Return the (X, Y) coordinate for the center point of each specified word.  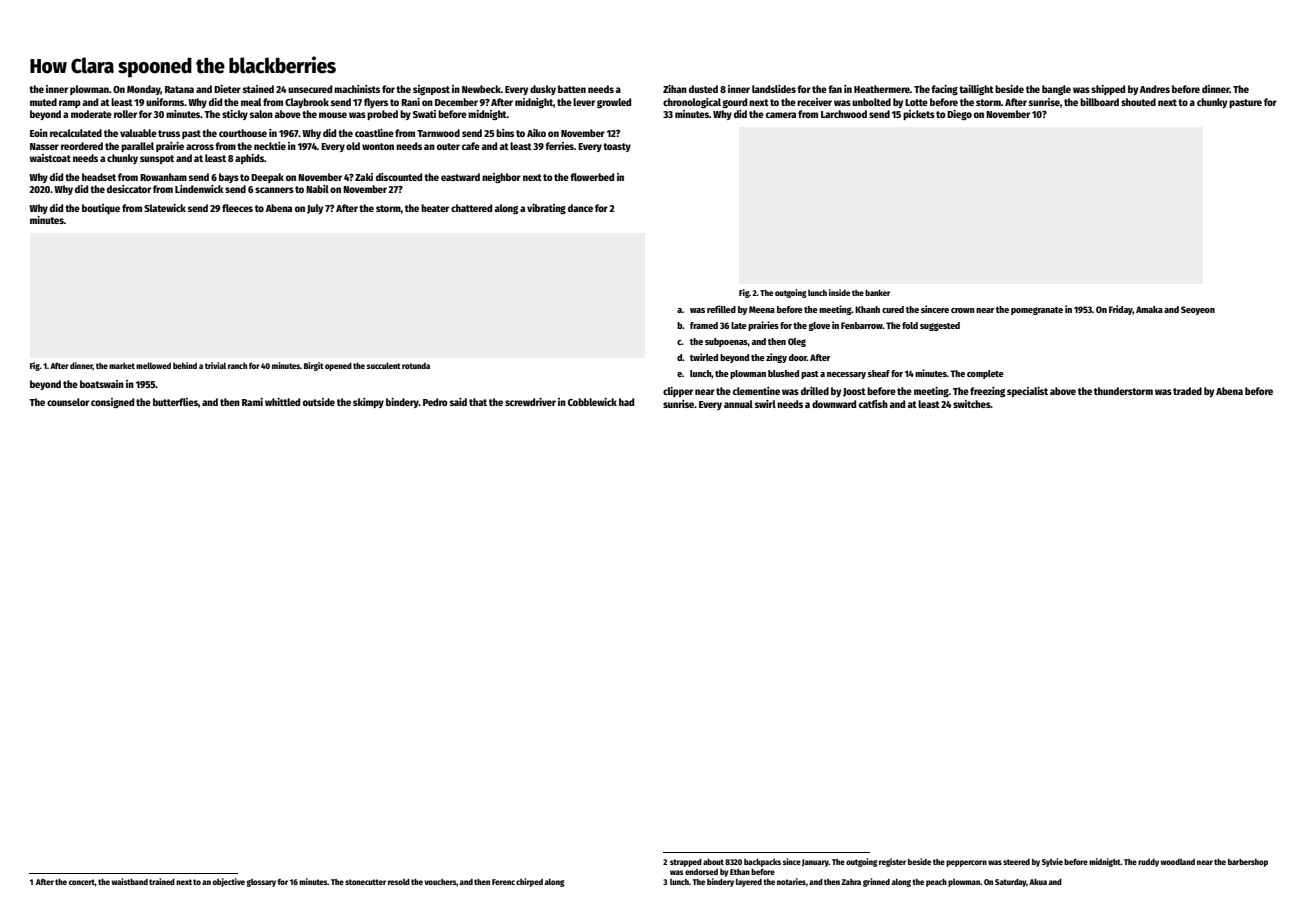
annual (738, 404)
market (122, 365)
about (713, 862)
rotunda (416, 365)
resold (399, 882)
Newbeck (481, 89)
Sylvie (1052, 862)
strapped (686, 863)
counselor (68, 402)
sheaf (879, 373)
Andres (1155, 89)
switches (972, 404)
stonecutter (365, 882)
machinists (357, 89)
